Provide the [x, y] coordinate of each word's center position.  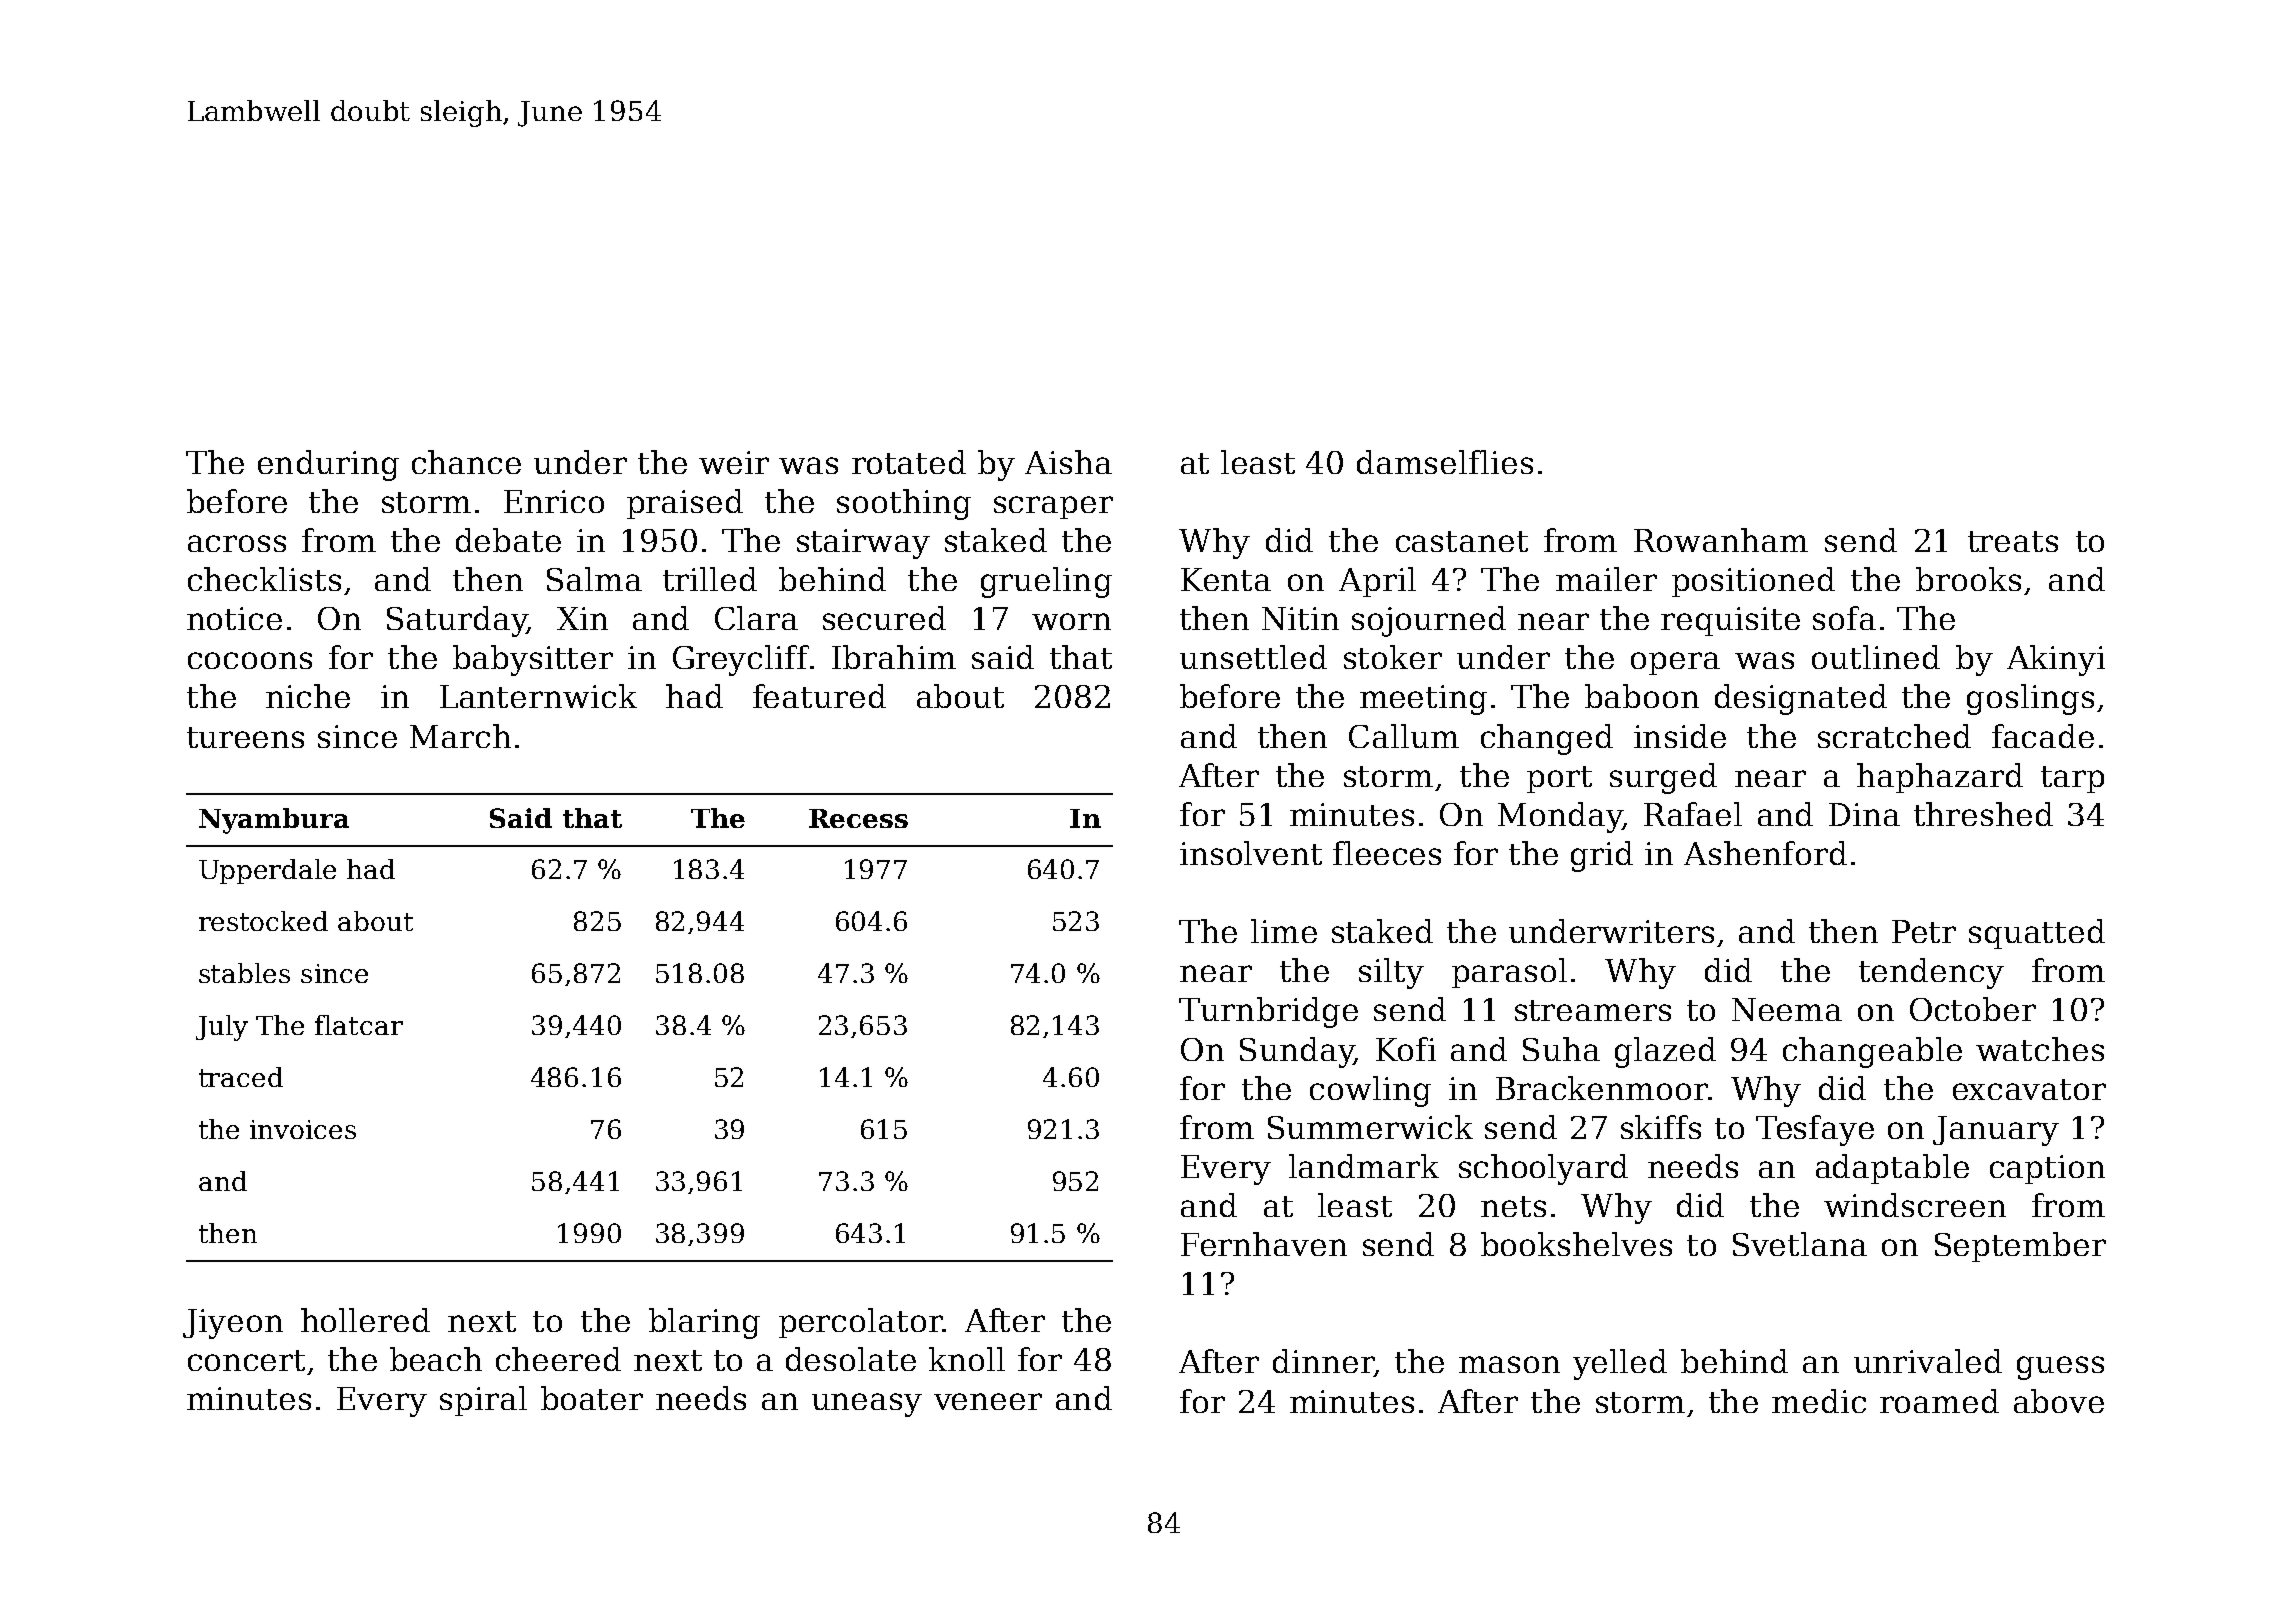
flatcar [359, 1025]
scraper [1053, 507]
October [1973, 1009]
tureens [245, 737]
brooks [1968, 579]
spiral [483, 1401]
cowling [1370, 1091]
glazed [1665, 1052]
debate [508, 540]
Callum [1404, 736]
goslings [2030, 699]
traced [241, 1077]
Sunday [1297, 1052]
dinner [1323, 1361]
